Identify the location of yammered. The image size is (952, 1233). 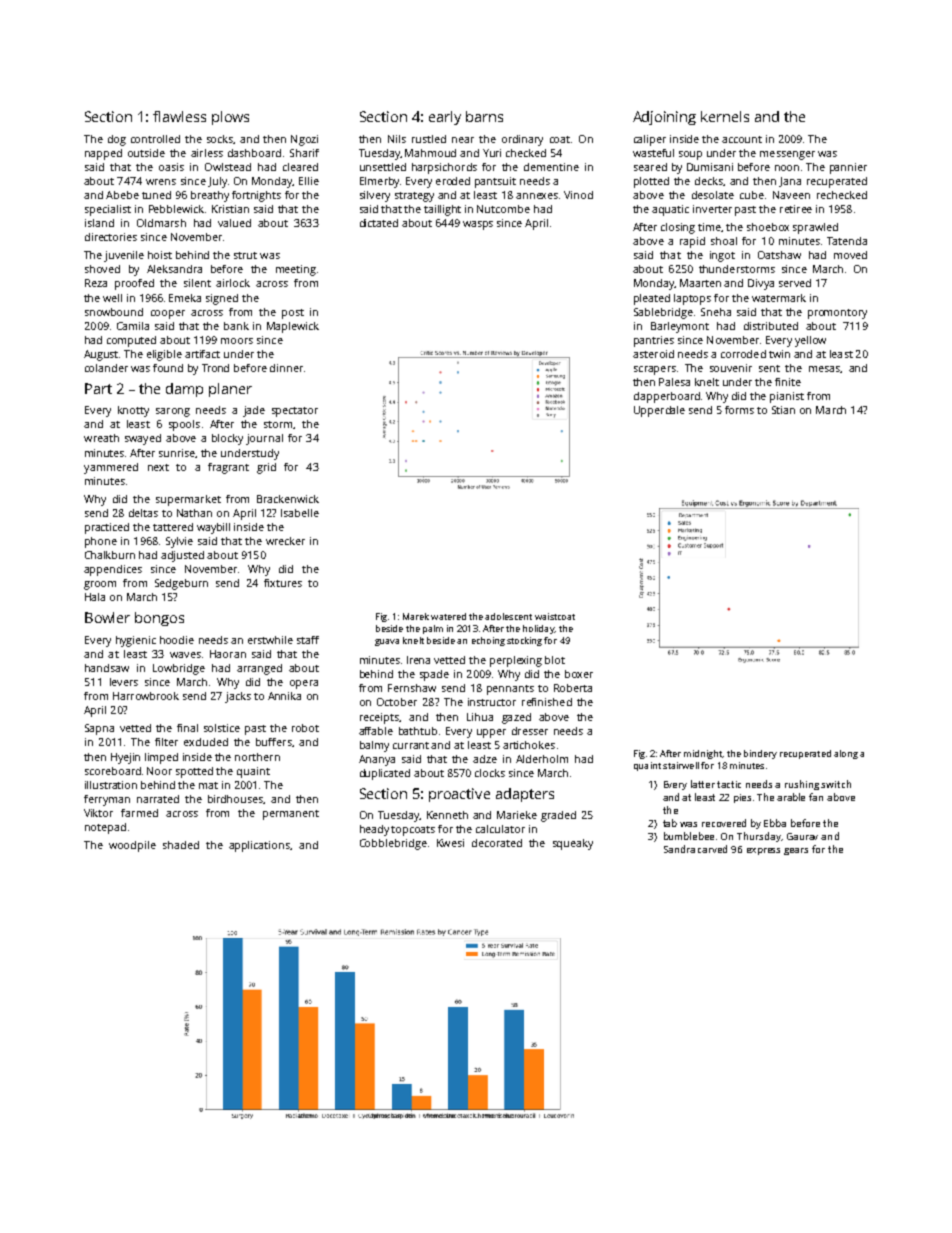
(111, 468).
